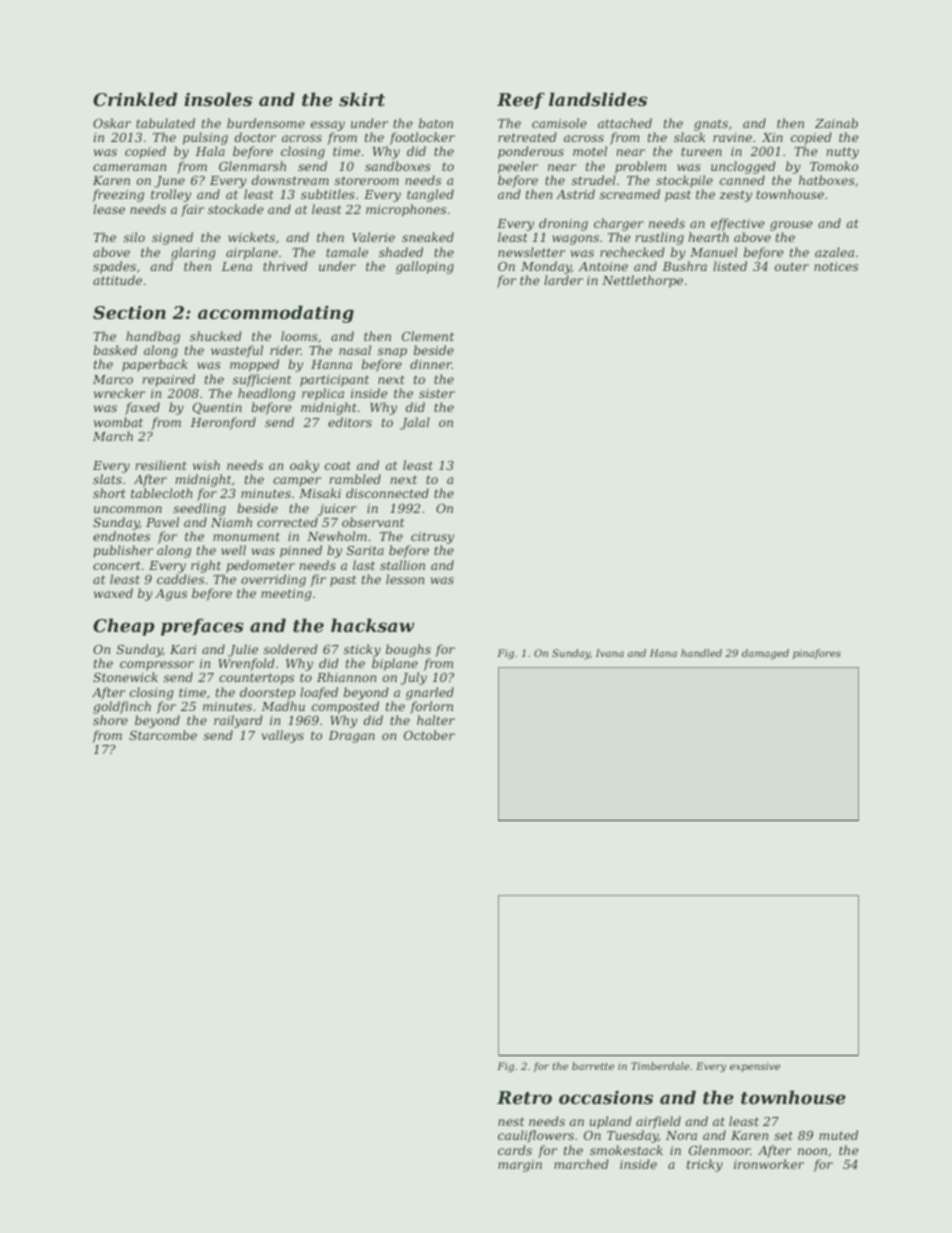 This image has width=952, height=1233. Describe the element at coordinates (720, 1150) in the image. I see `Glenmoor` at that location.
